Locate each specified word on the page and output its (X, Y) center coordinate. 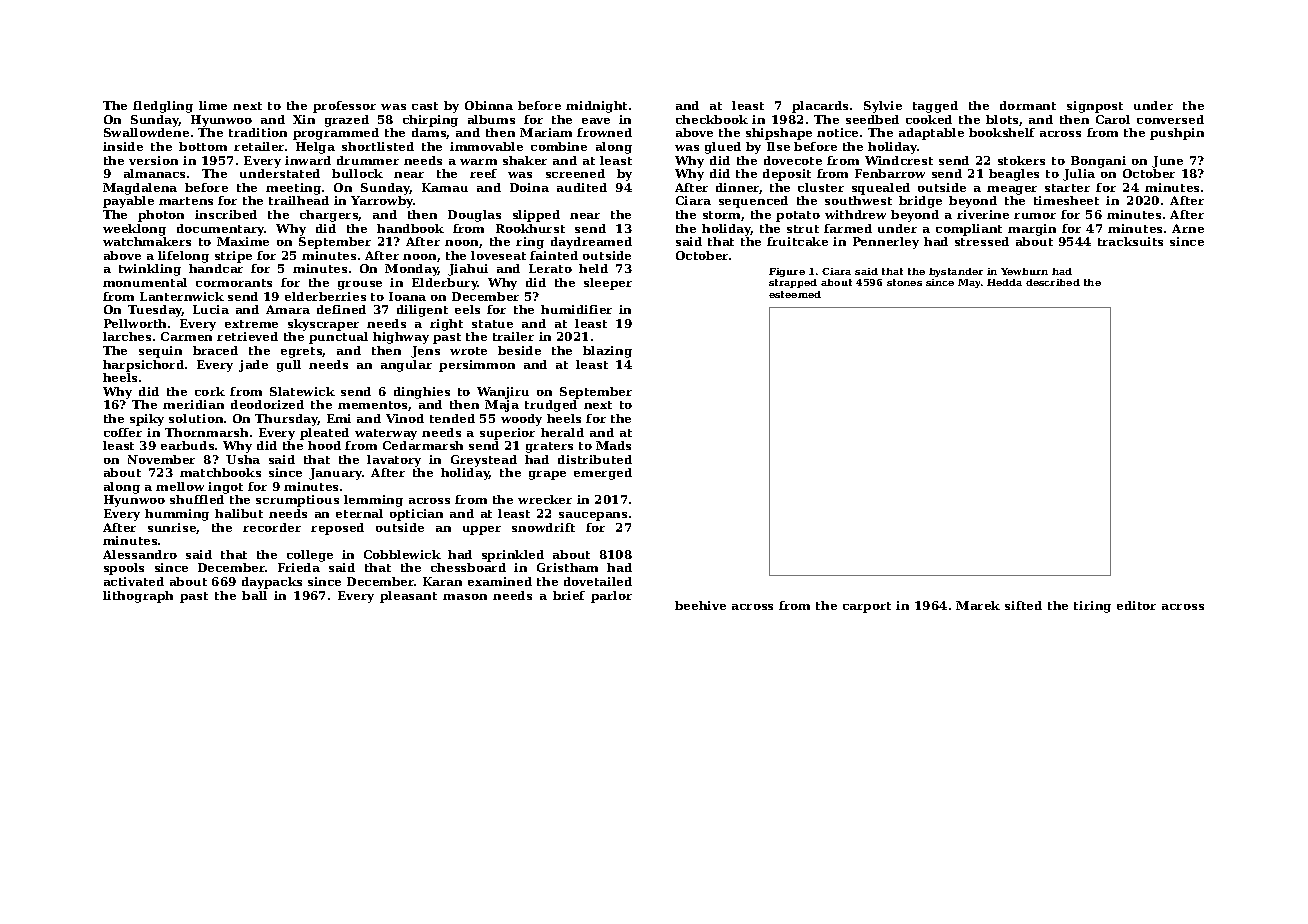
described (1053, 282)
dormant (1028, 105)
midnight (596, 107)
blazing (607, 352)
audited (582, 187)
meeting (293, 189)
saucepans (593, 516)
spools (124, 569)
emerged (603, 474)
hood (324, 445)
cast (425, 106)
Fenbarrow (890, 173)
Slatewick (302, 391)
